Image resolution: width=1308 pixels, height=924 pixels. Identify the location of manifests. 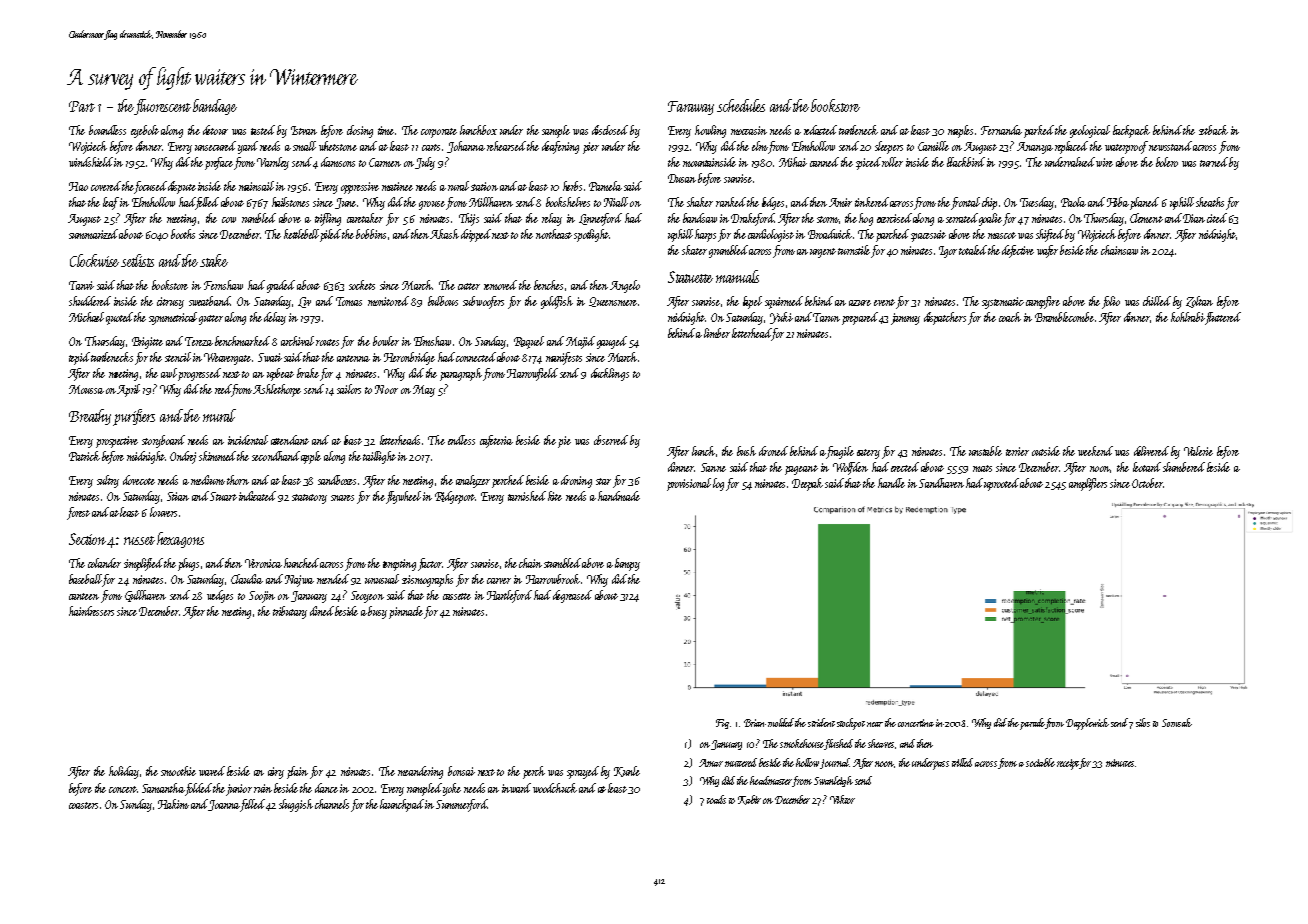
(564, 358).
